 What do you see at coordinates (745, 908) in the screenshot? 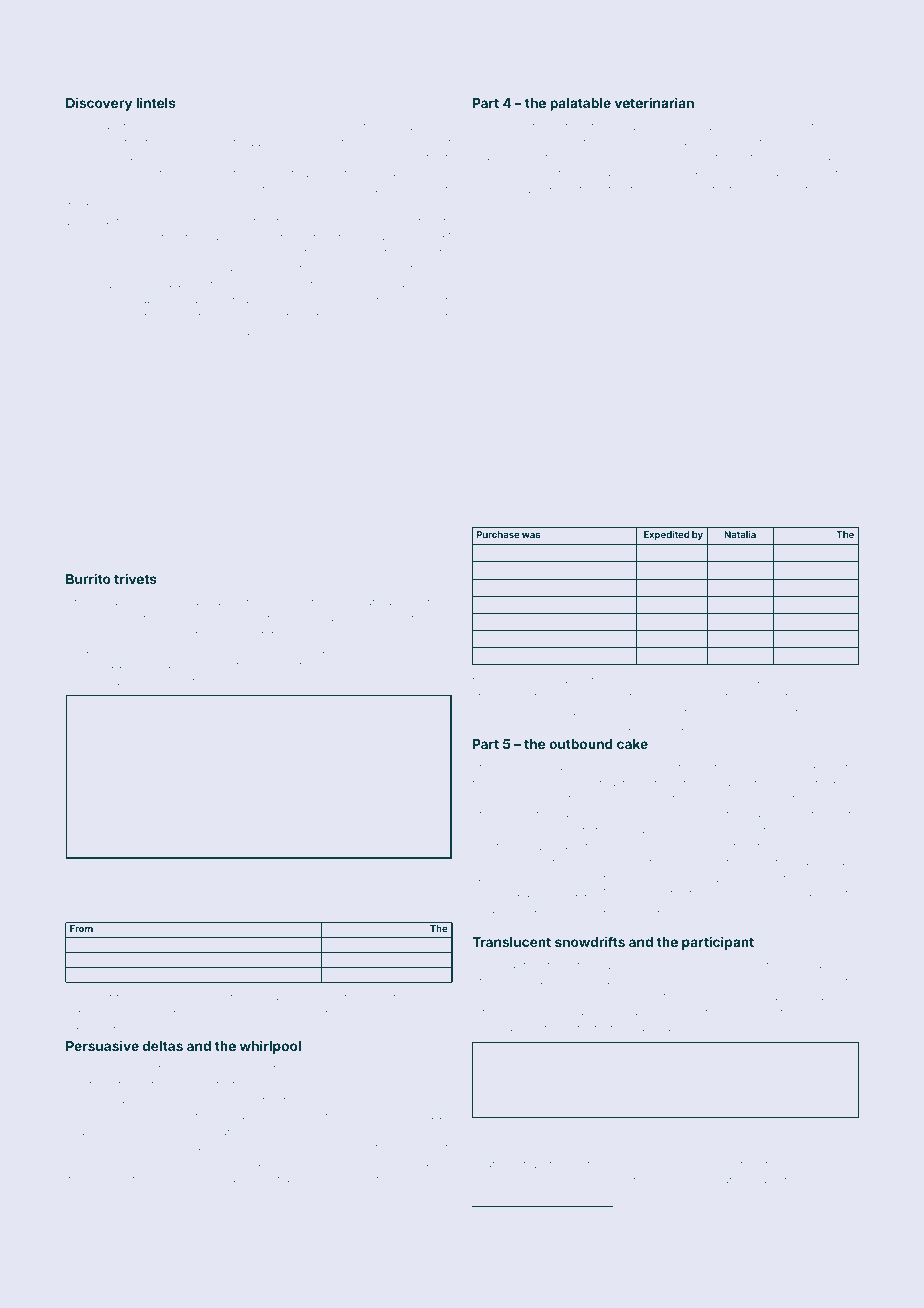
I see `furrows` at bounding box center [745, 908].
